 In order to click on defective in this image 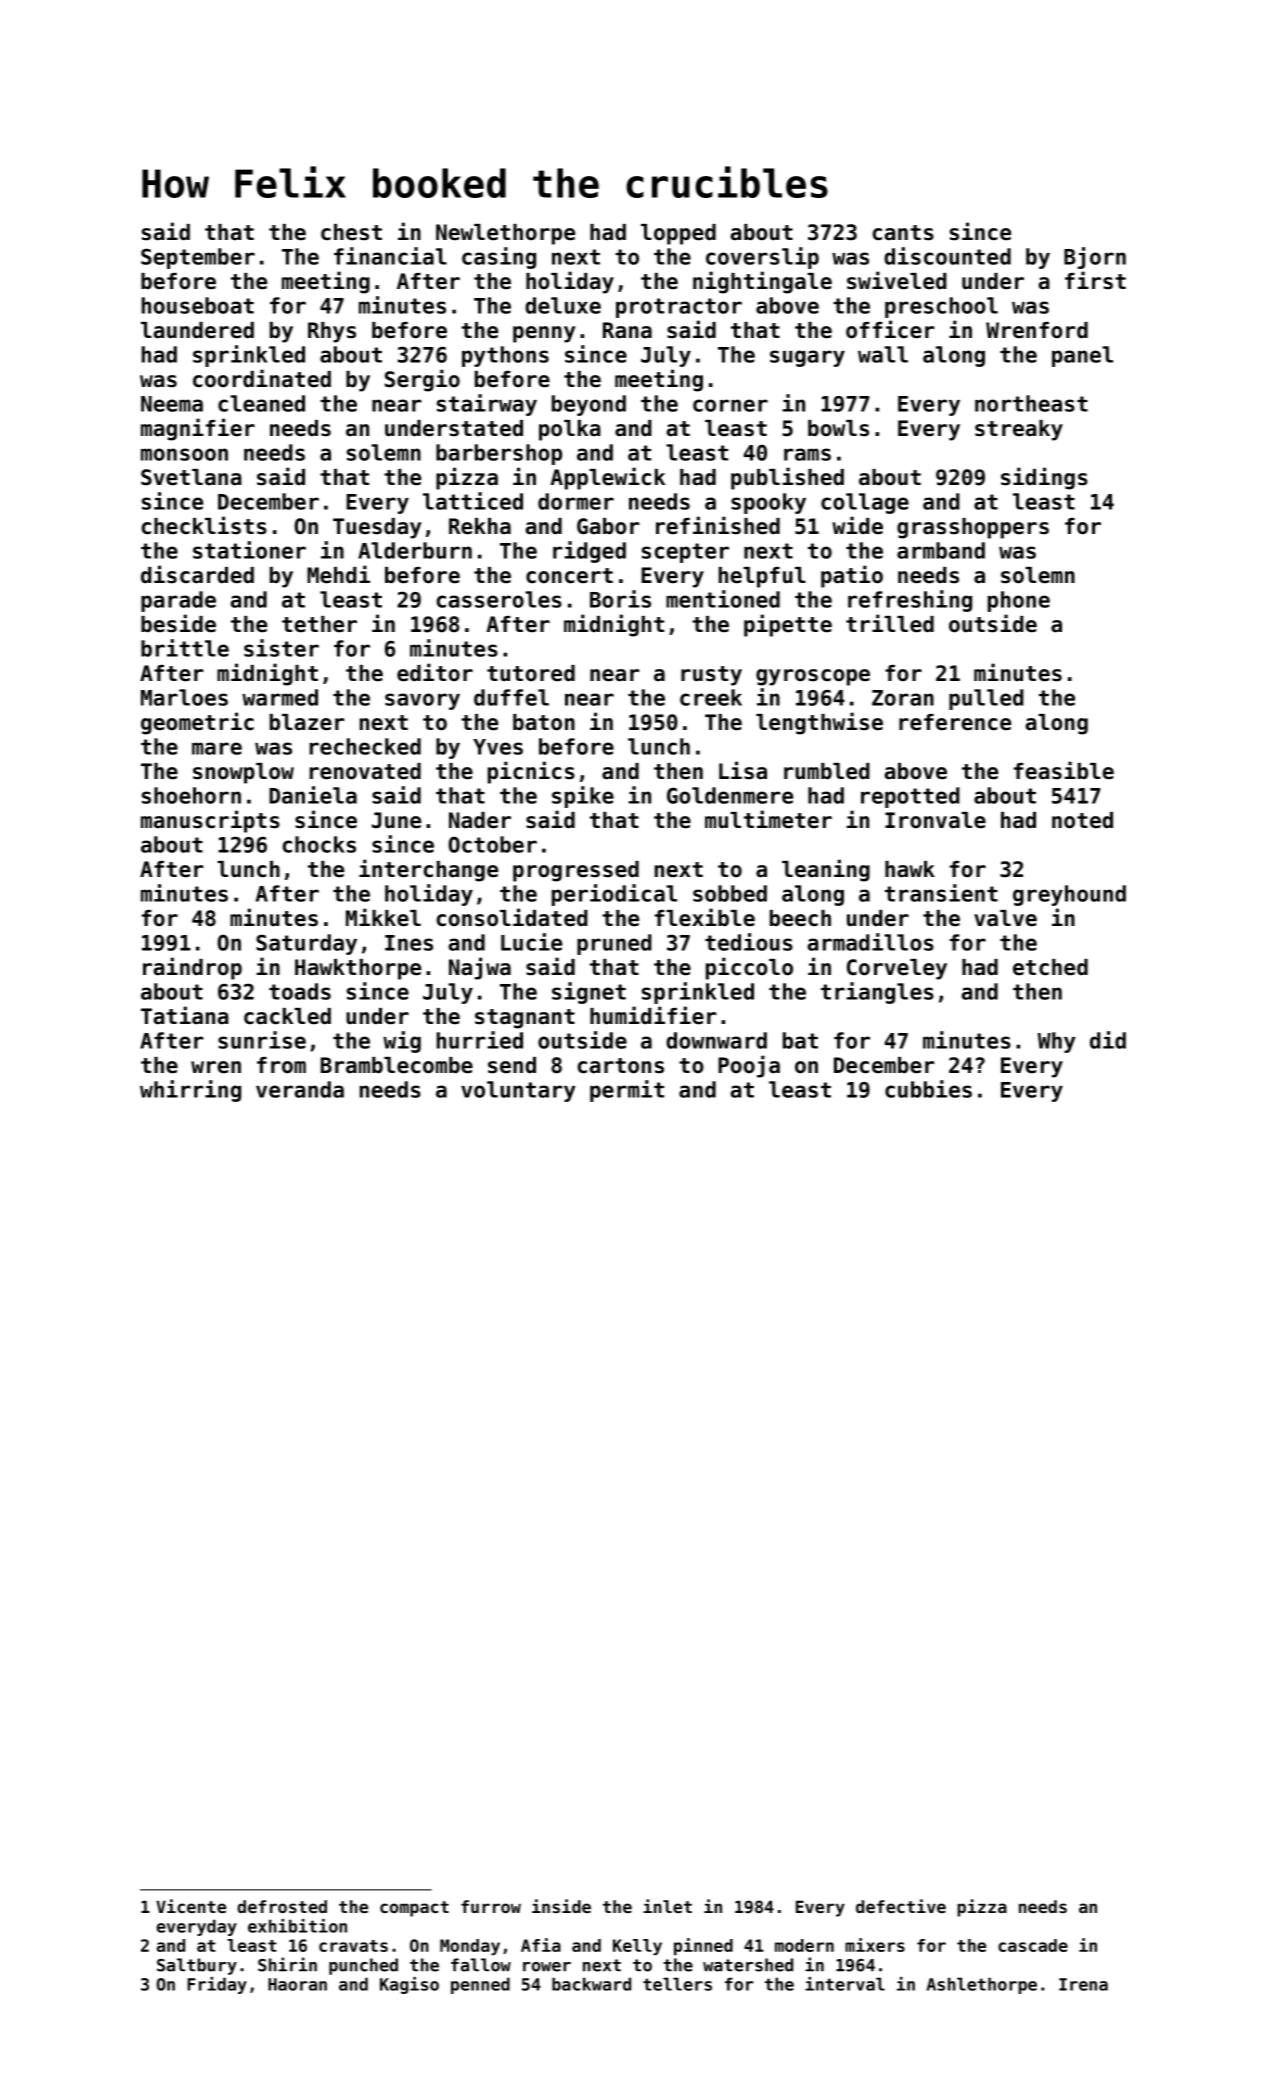, I will do `click(901, 1906)`.
